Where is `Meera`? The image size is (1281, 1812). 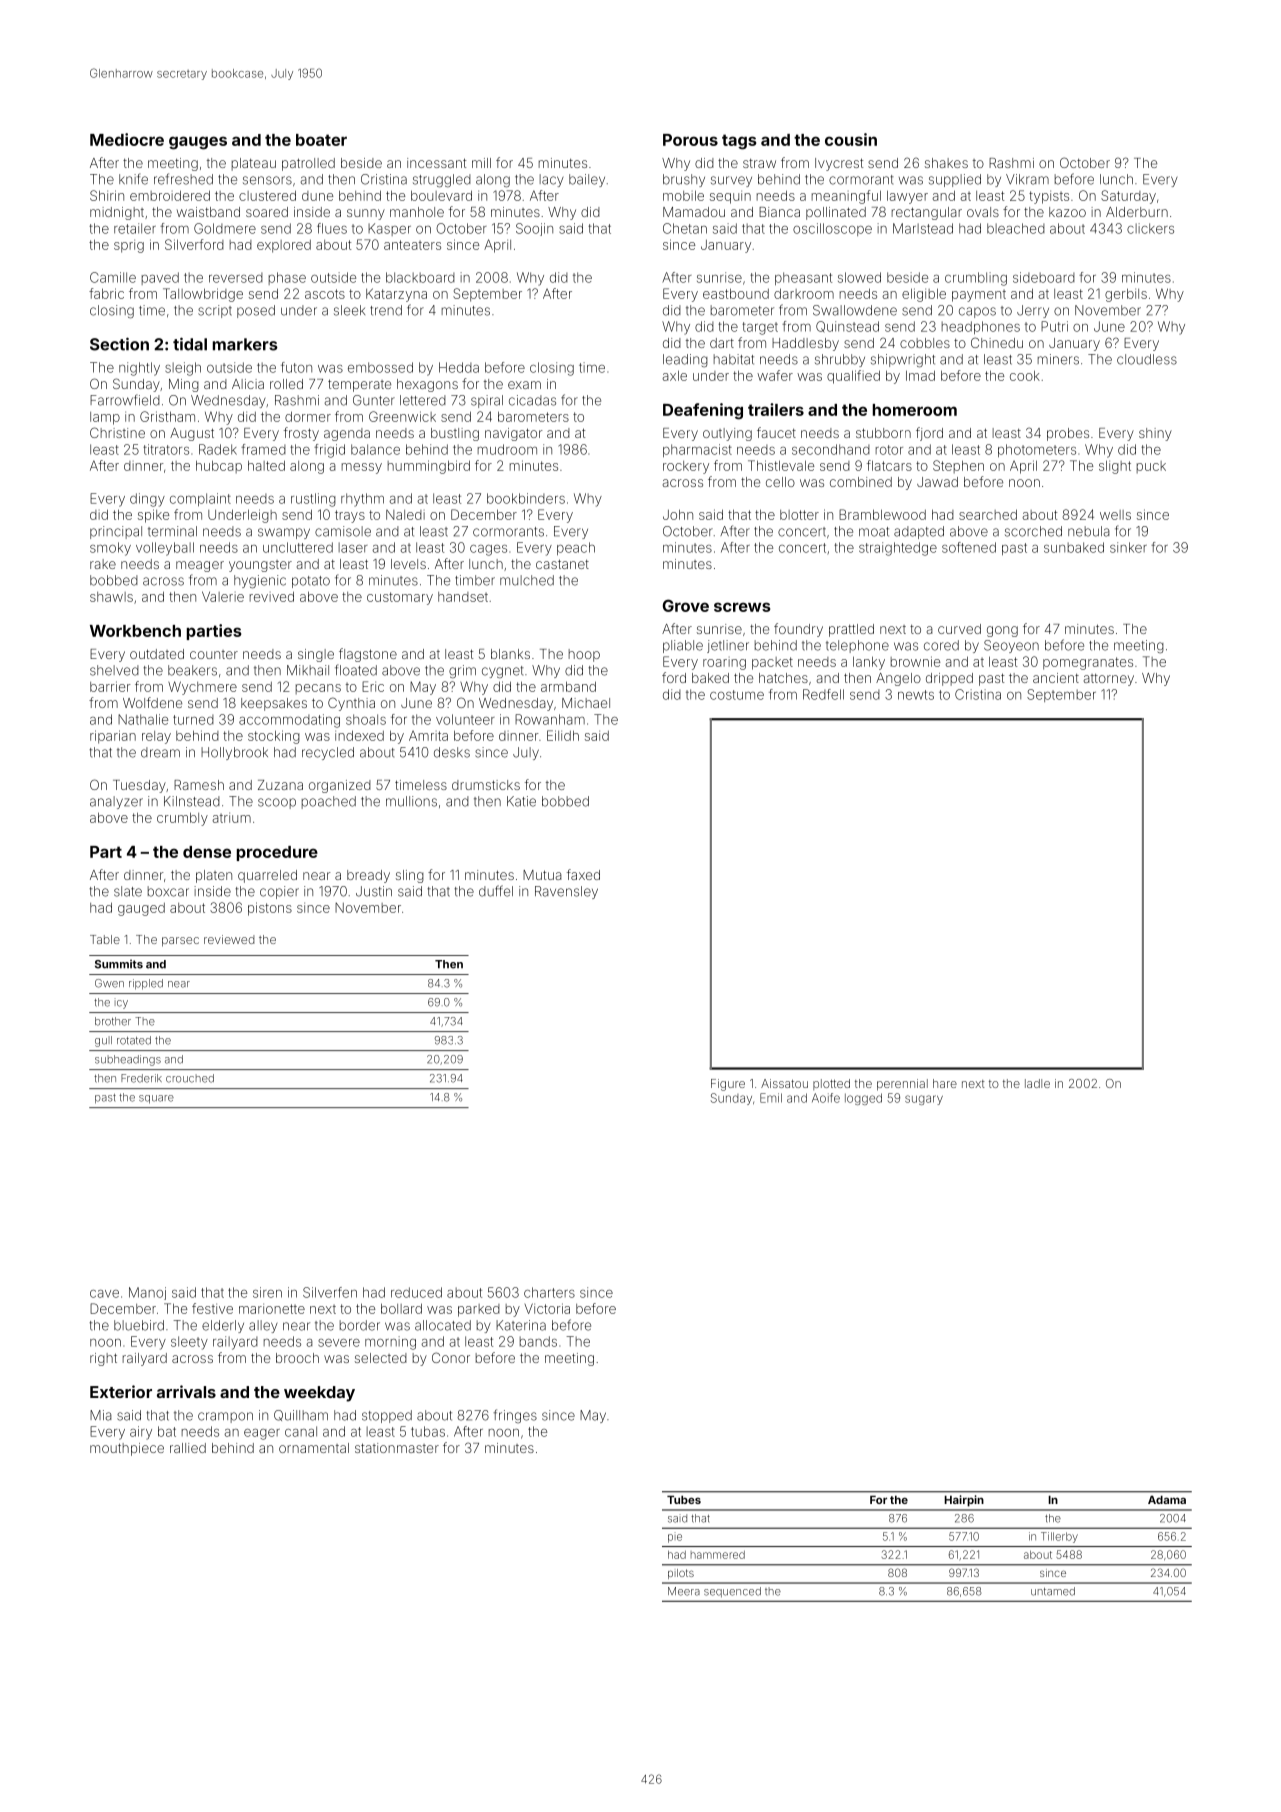 Meera is located at coordinates (684, 1591).
